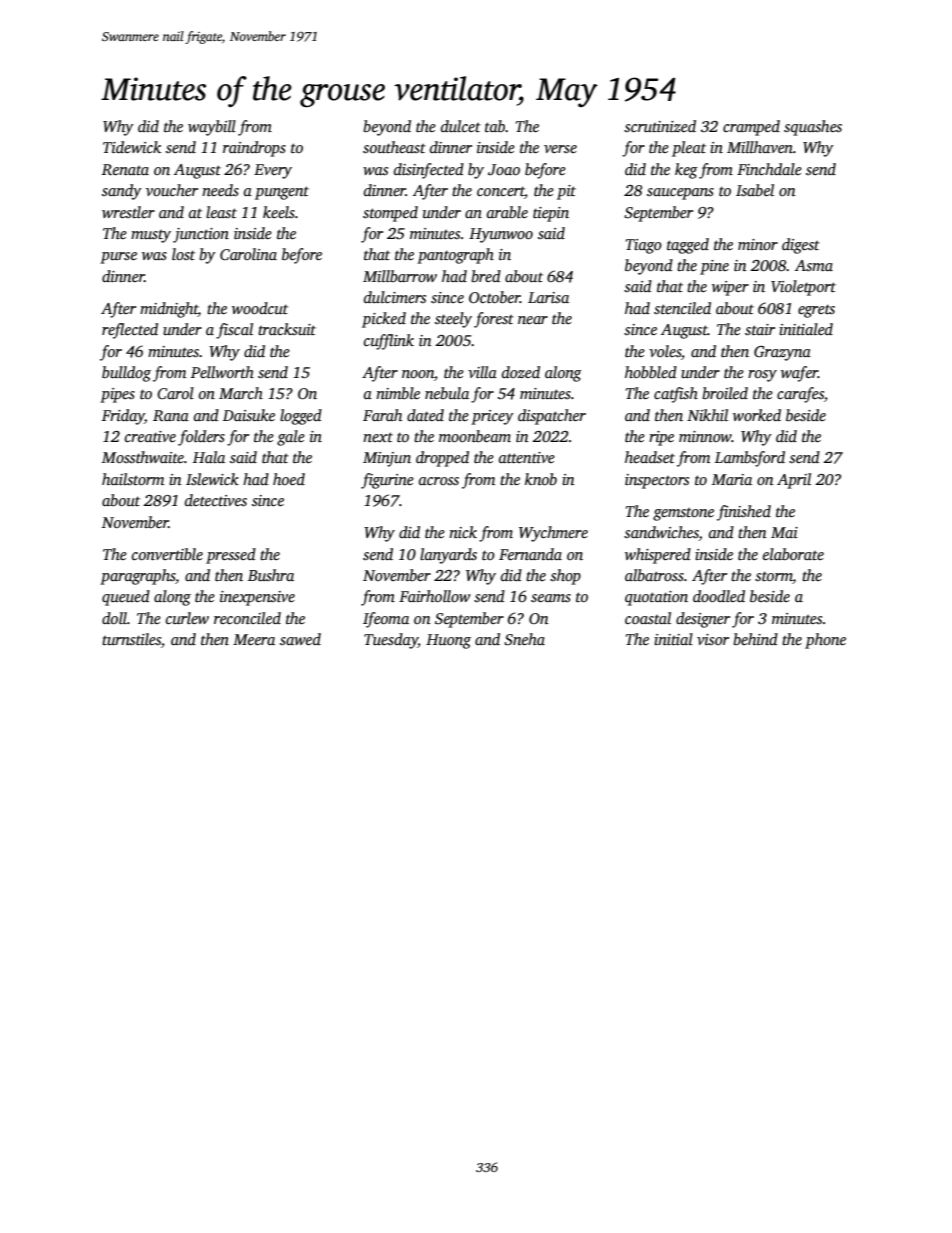 The height and width of the screenshot is (1233, 952). I want to click on Fernanda, so click(530, 554).
